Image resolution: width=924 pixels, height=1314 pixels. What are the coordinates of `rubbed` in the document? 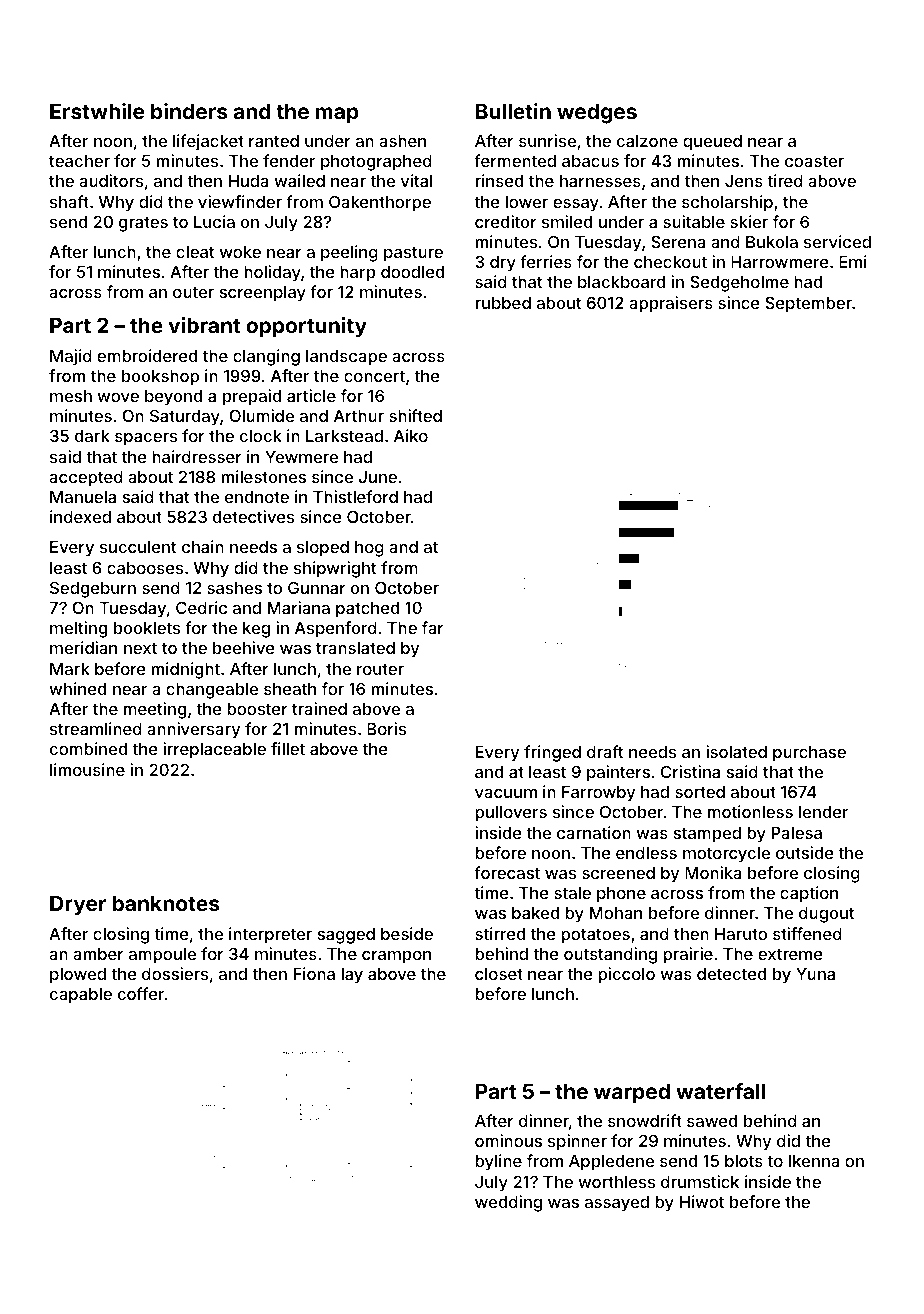 It's located at (503, 303).
